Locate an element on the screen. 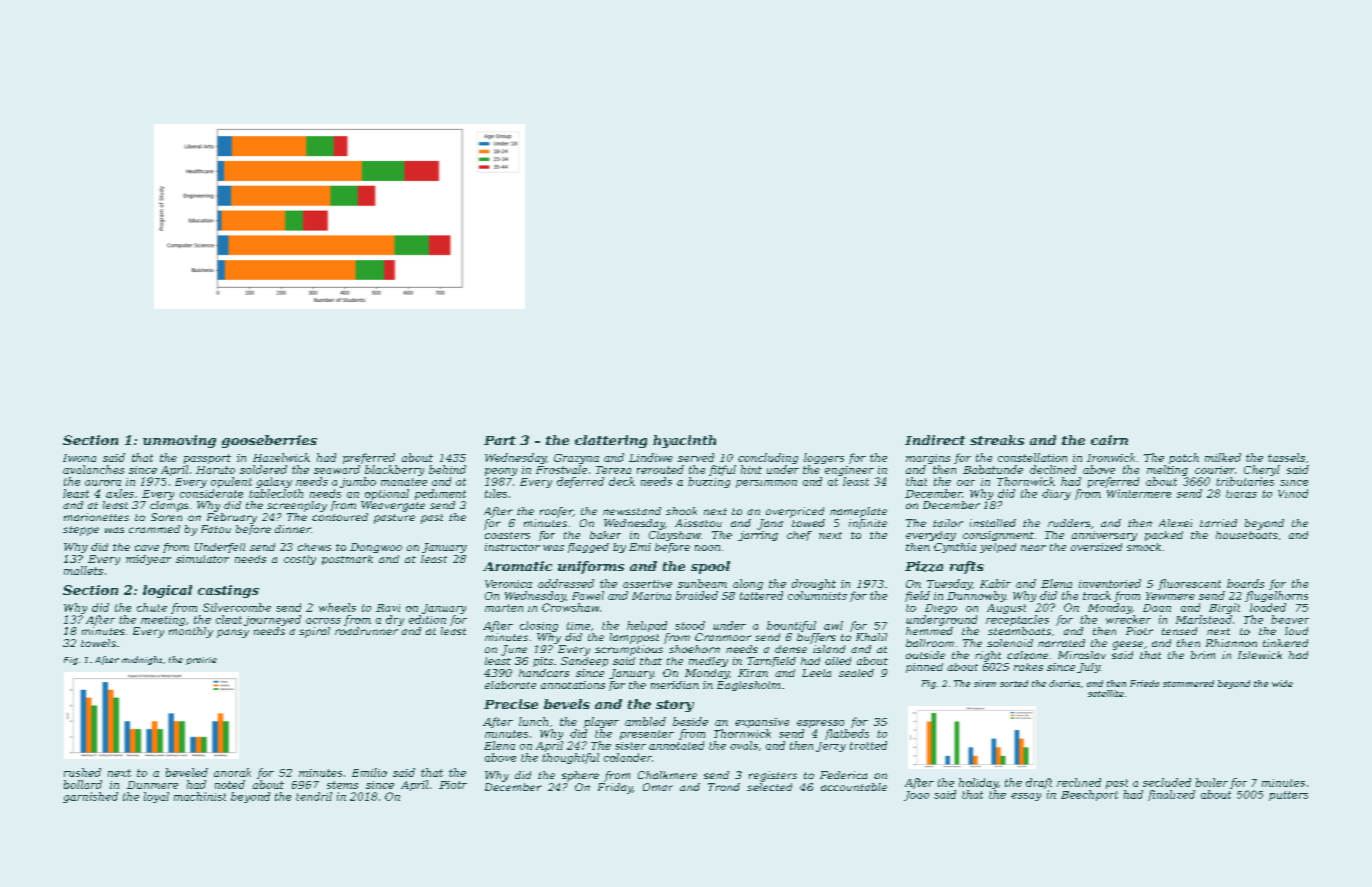 The image size is (1372, 887). beaver is located at coordinates (1290, 619).
